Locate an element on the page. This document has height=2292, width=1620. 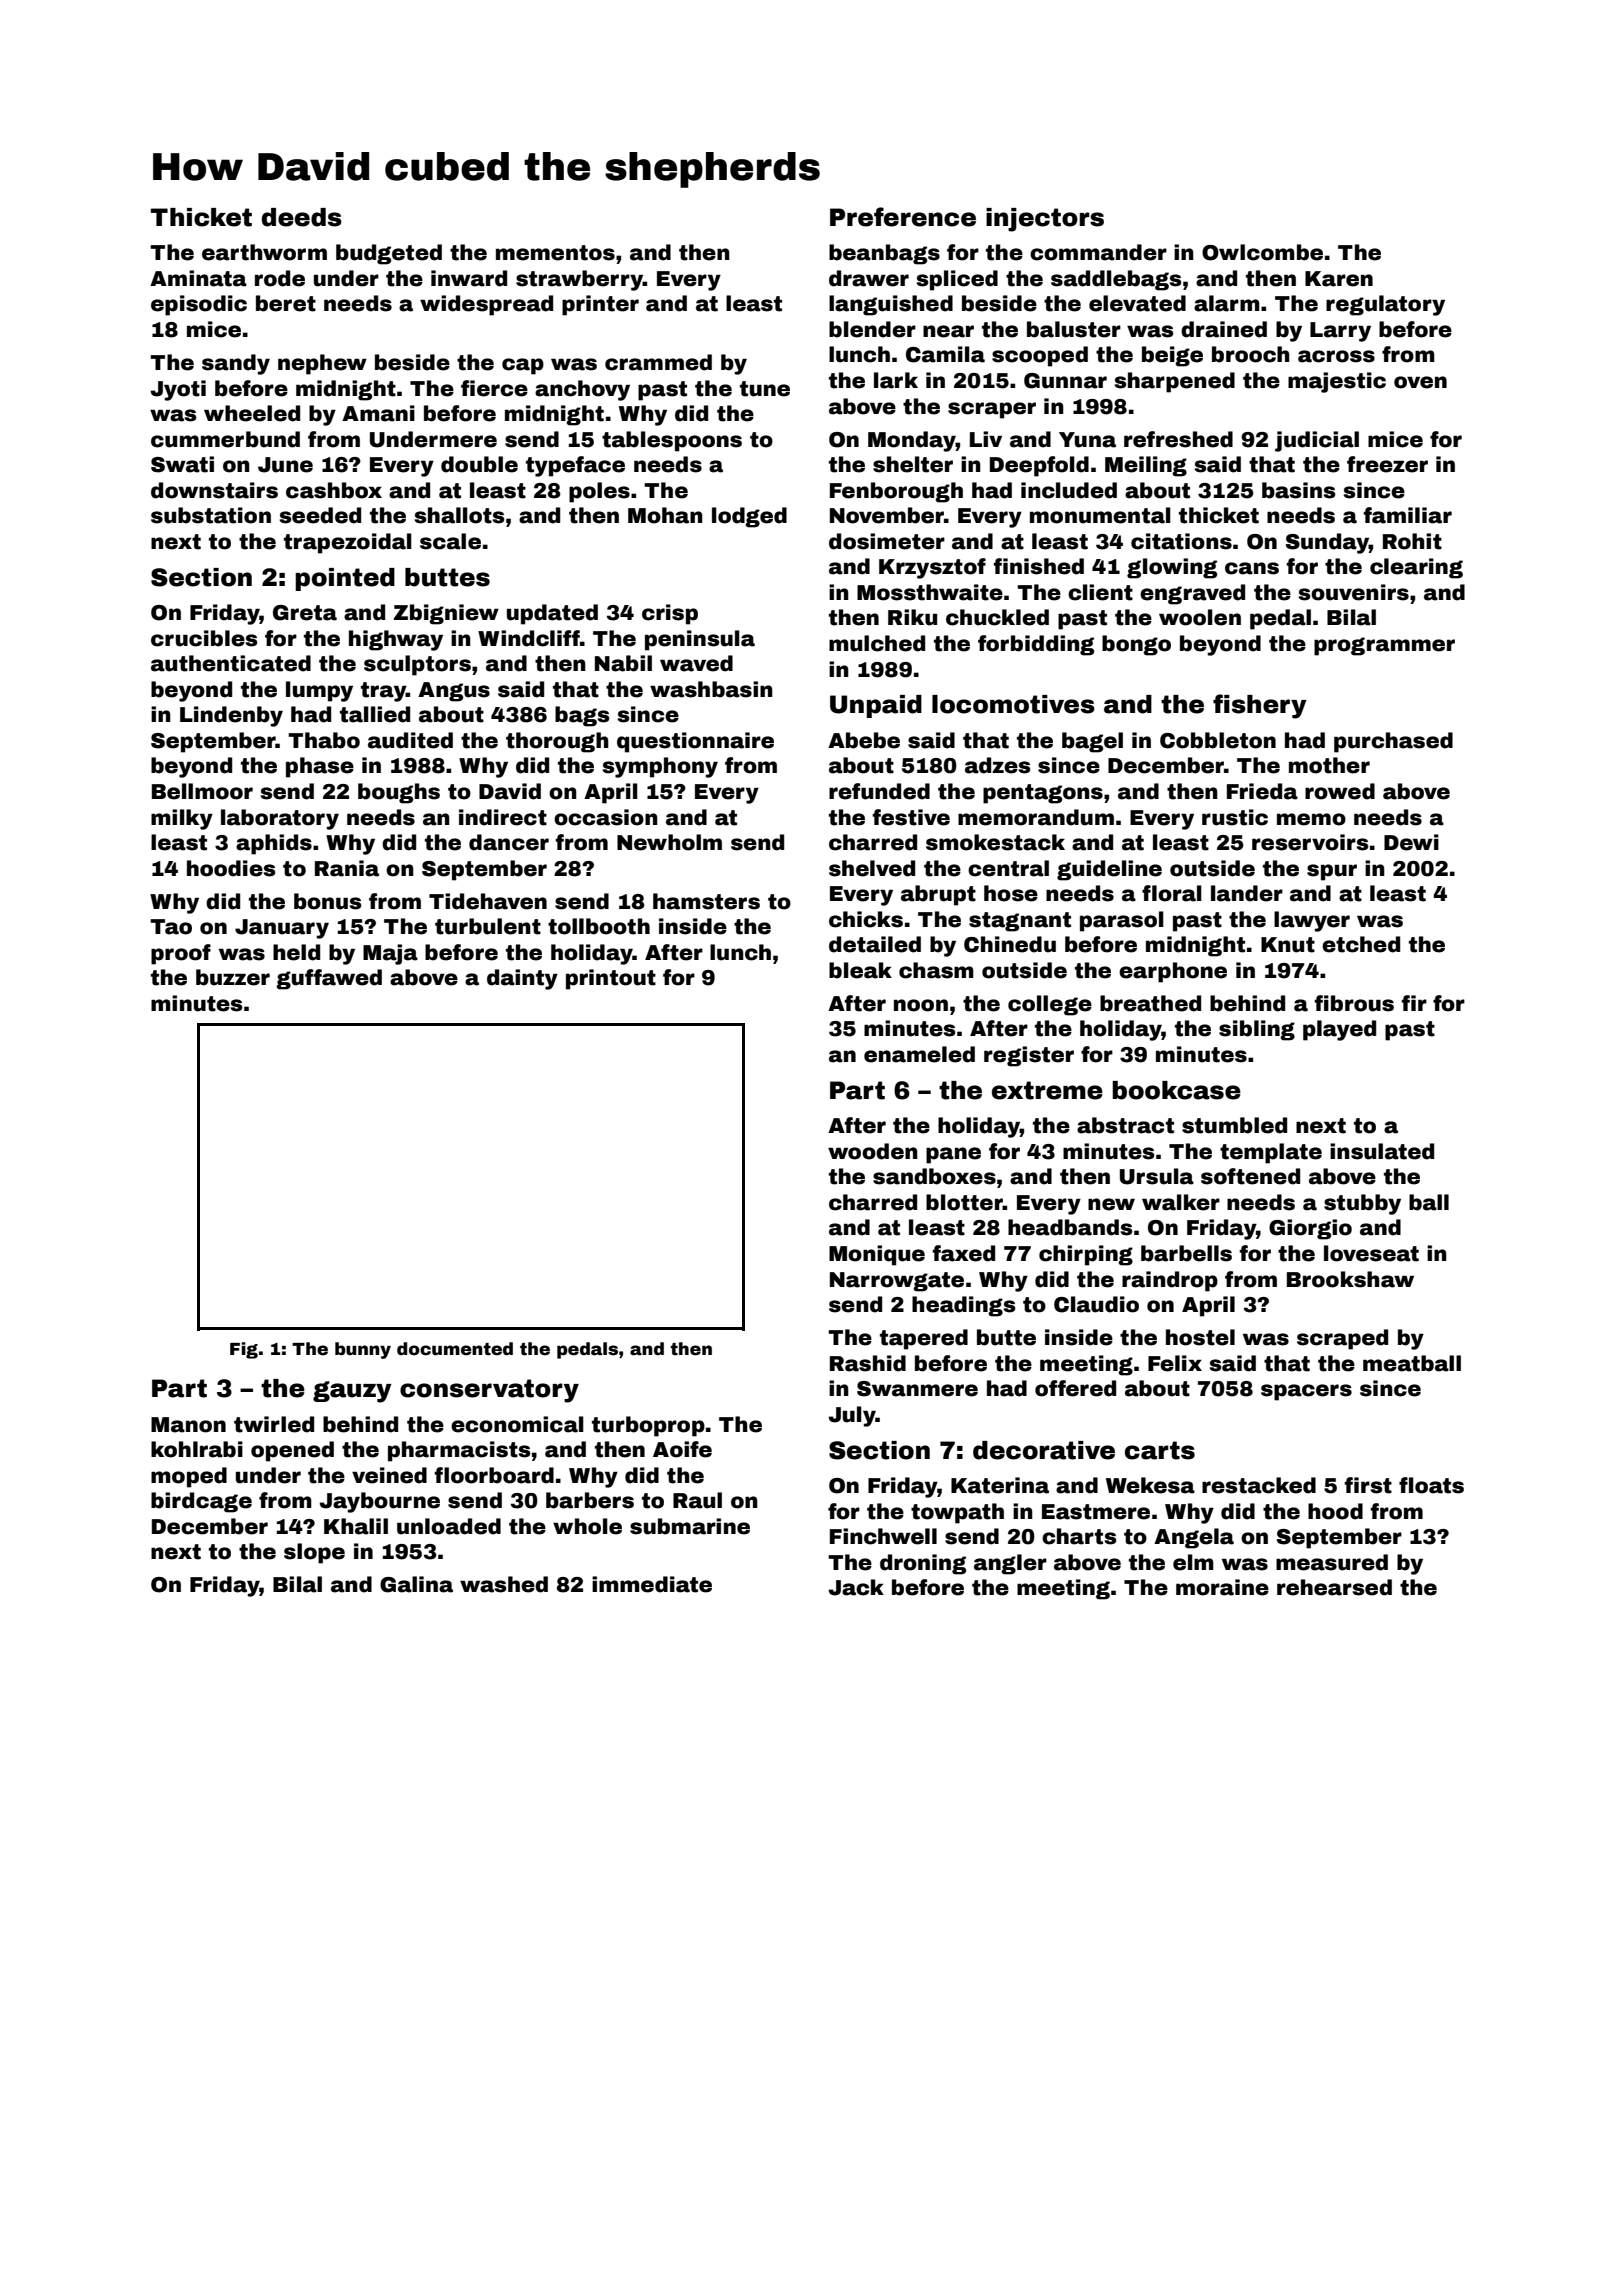
buzzer is located at coordinates (233, 977).
